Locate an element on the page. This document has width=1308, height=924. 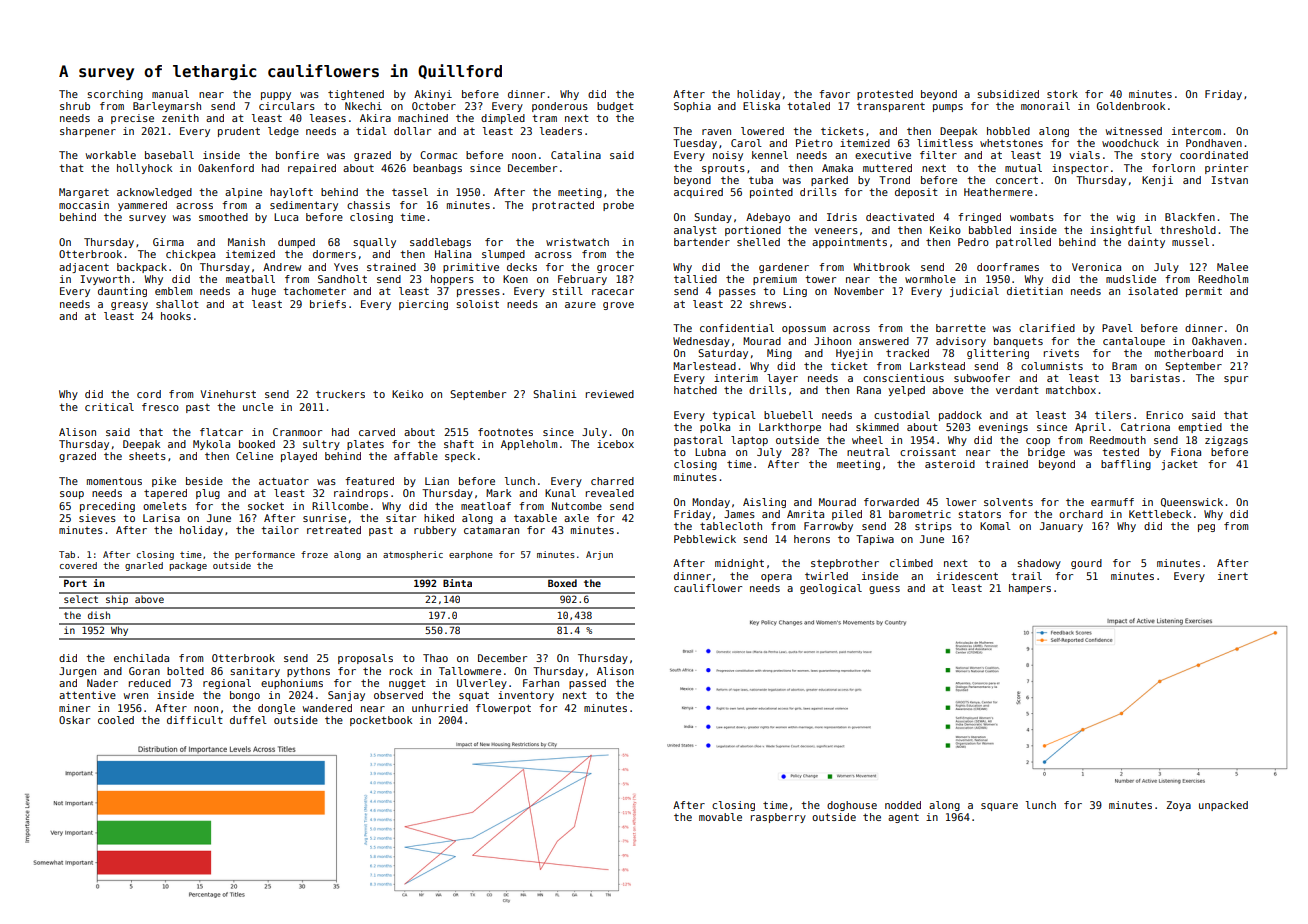
Shalini is located at coordinates (555, 394).
